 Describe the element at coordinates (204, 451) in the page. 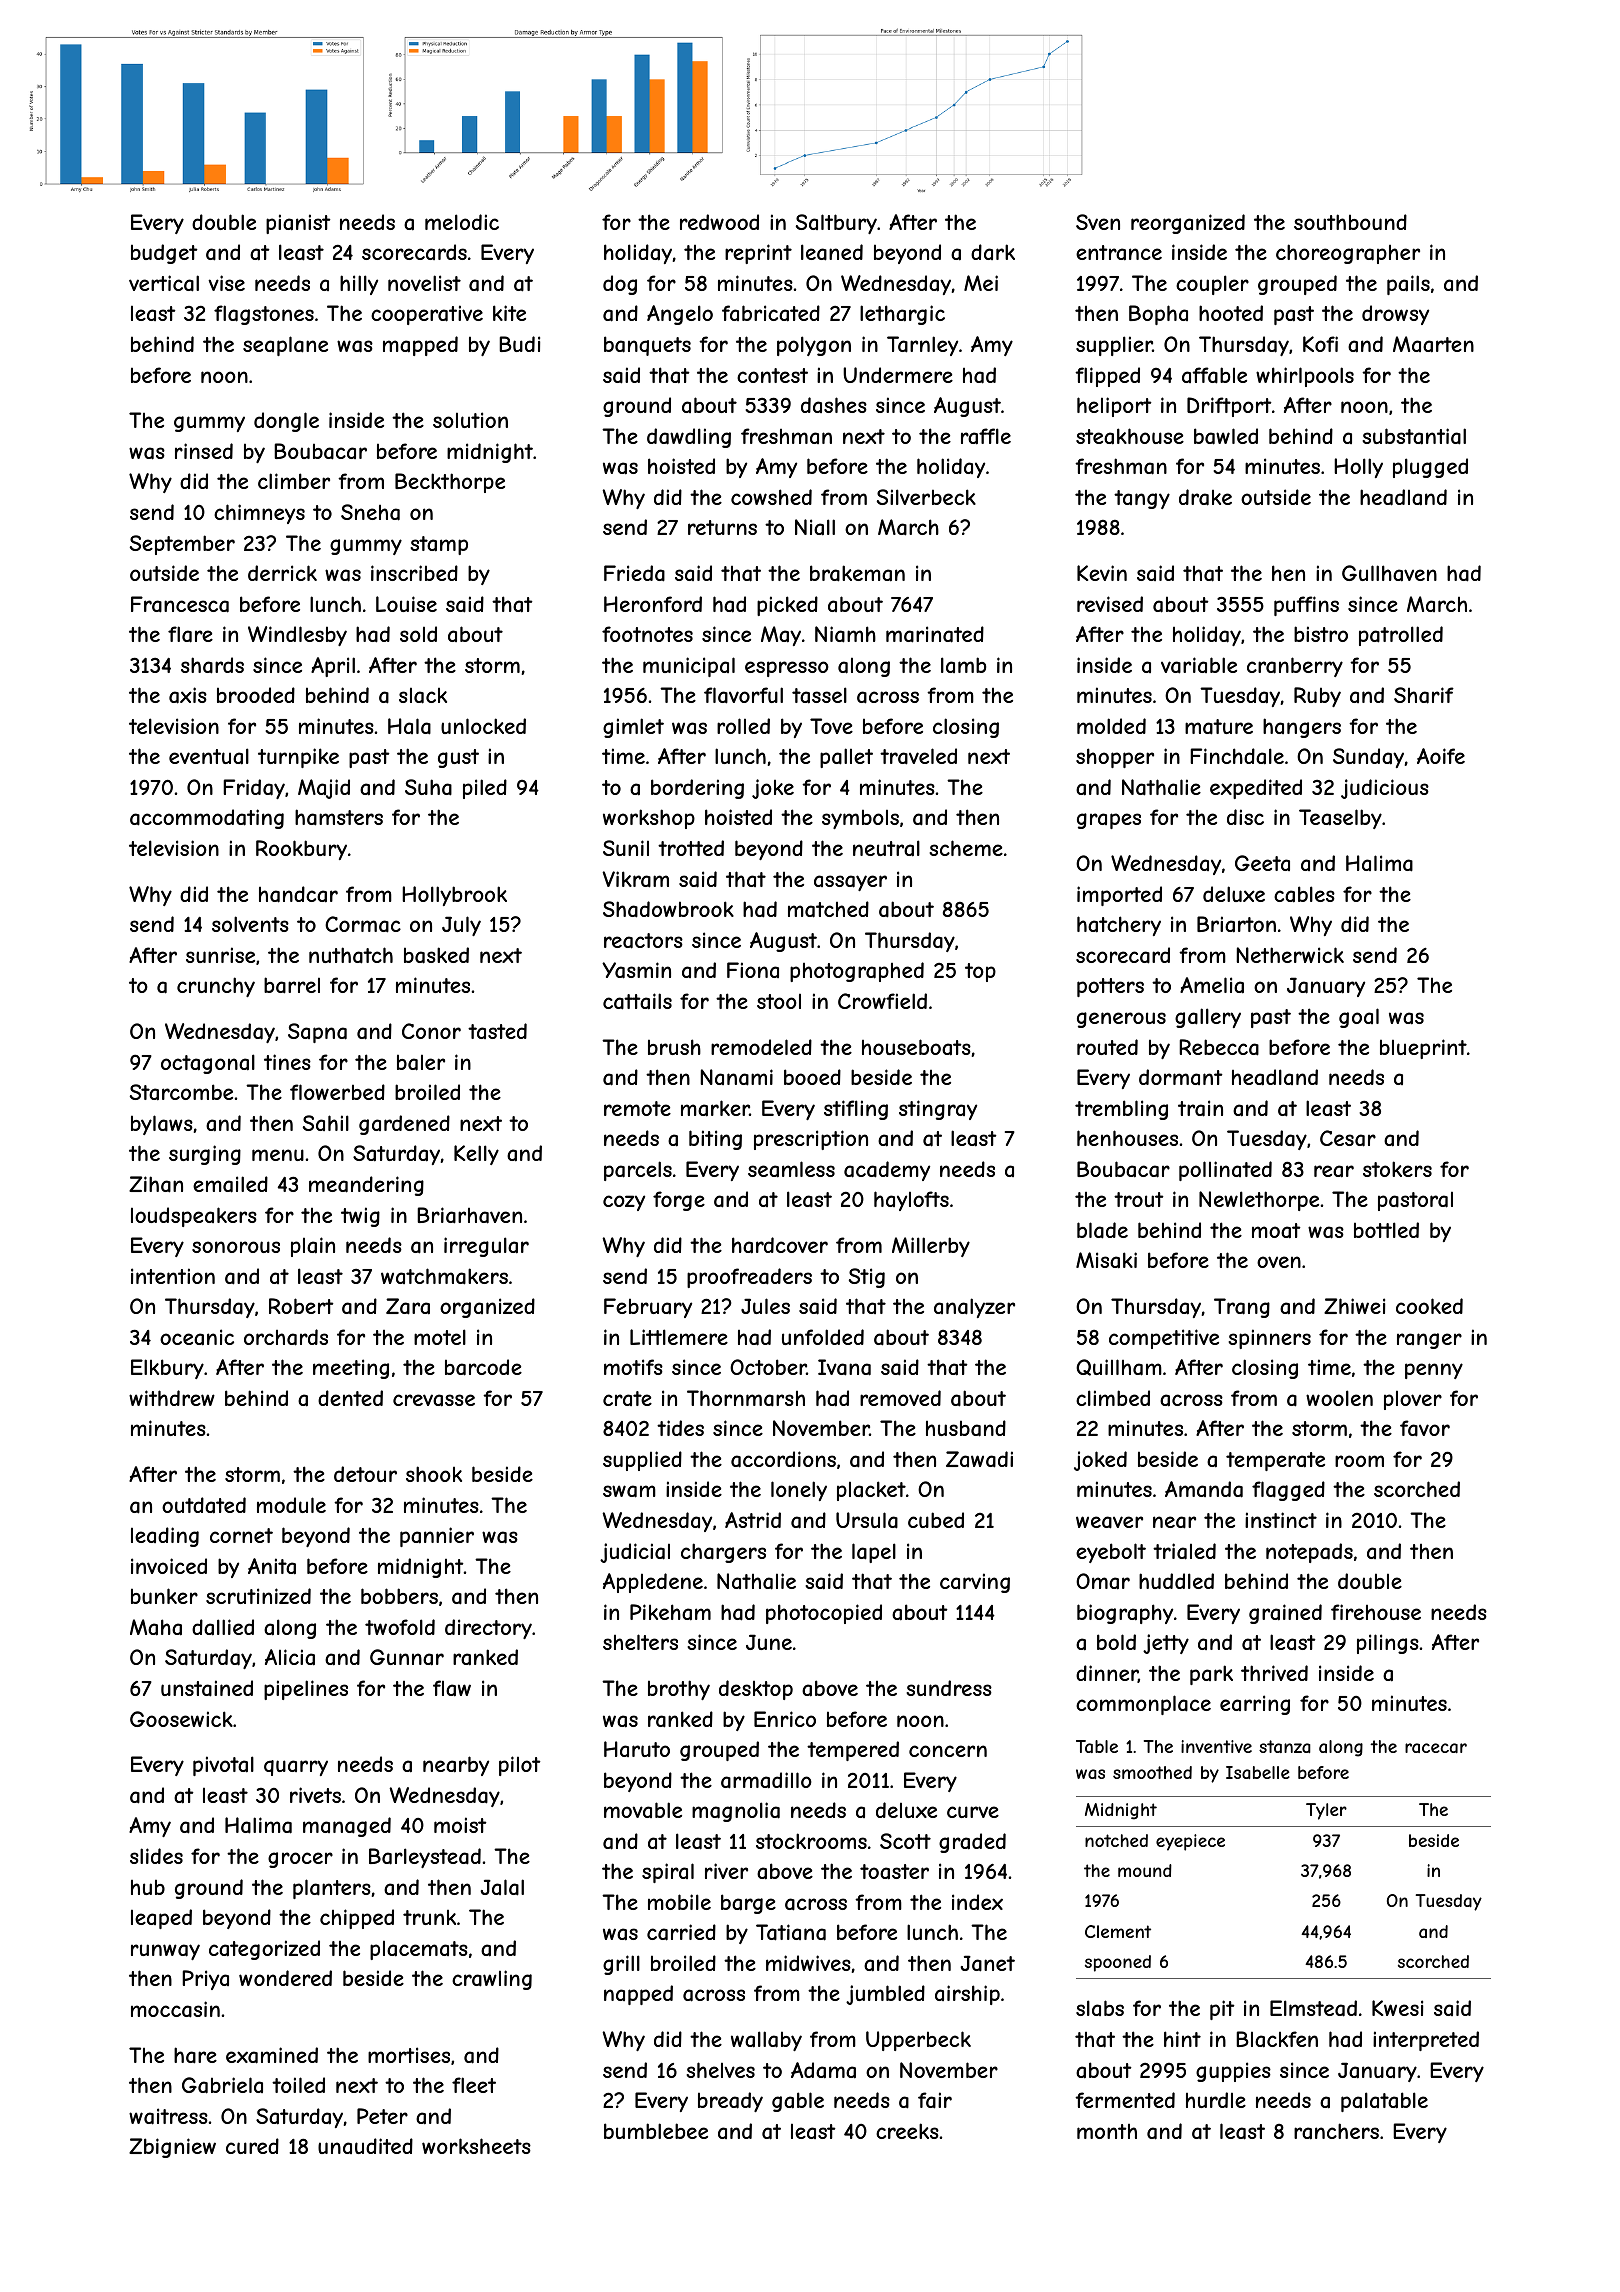

I see `rinsed` at that location.
